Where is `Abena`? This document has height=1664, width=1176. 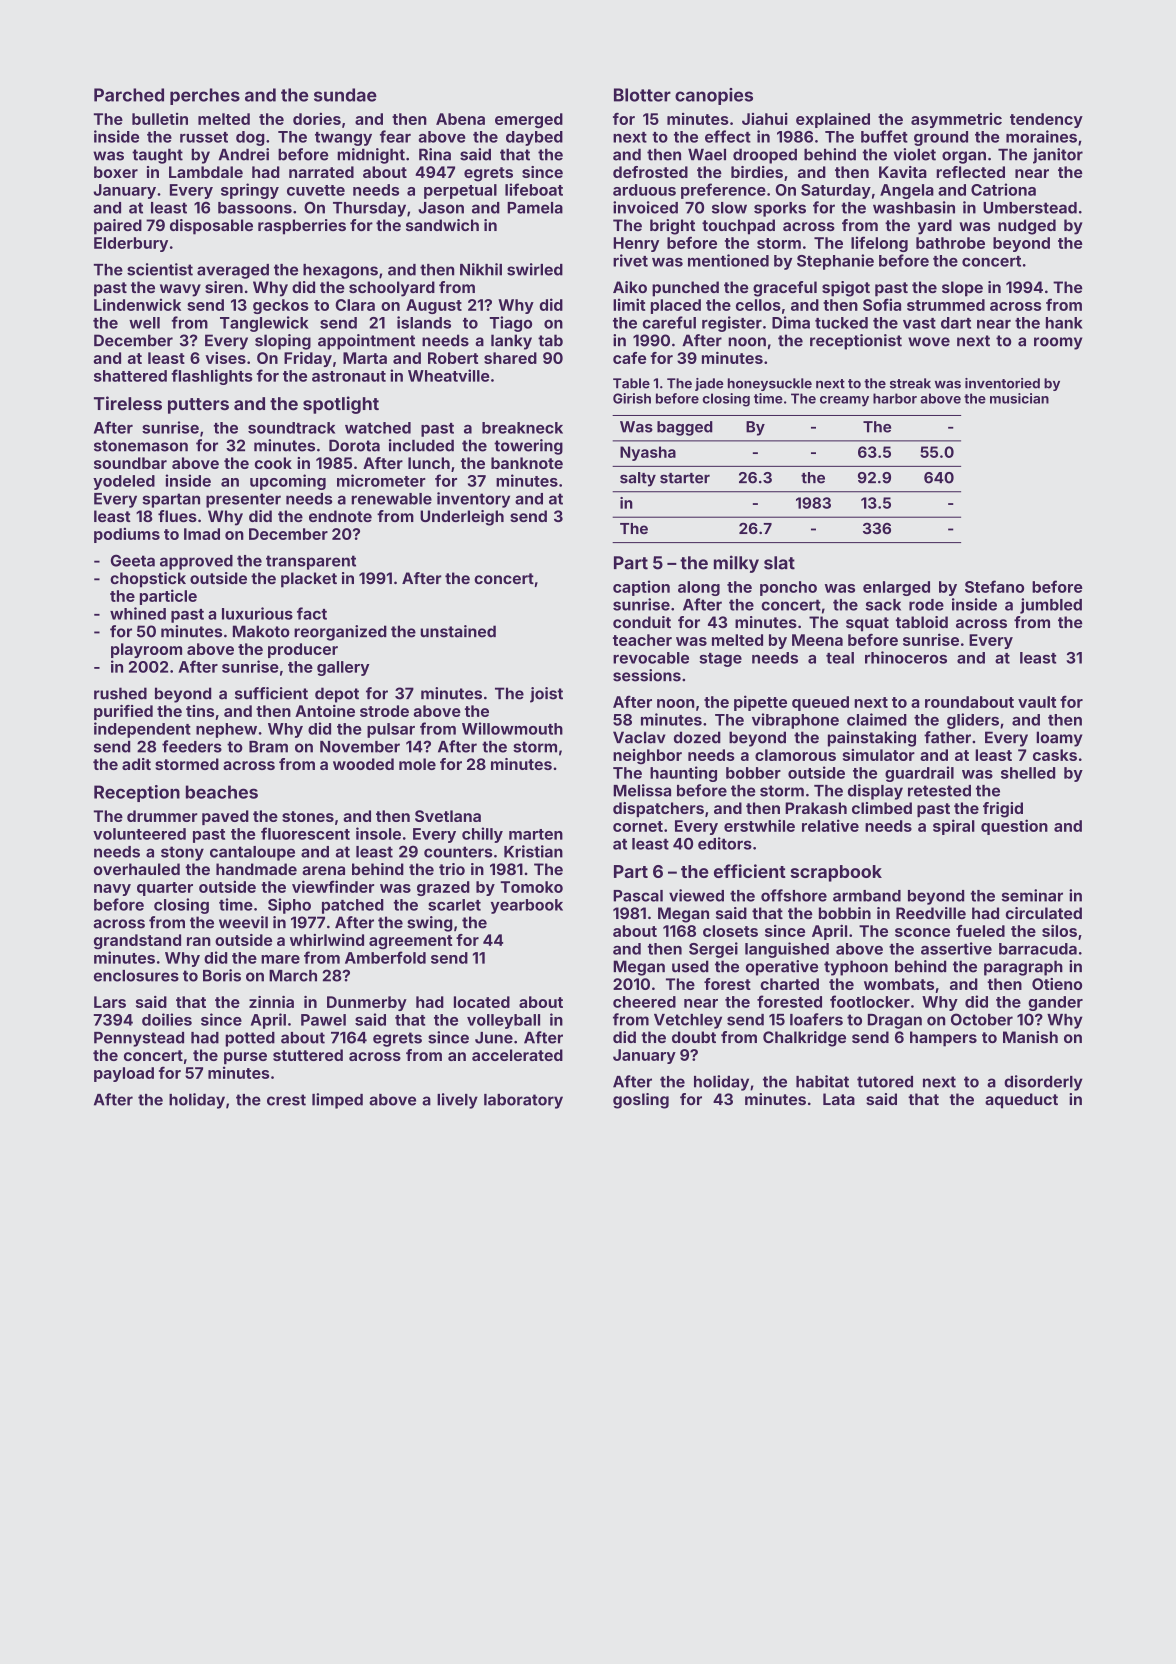 Abena is located at coordinates (460, 119).
